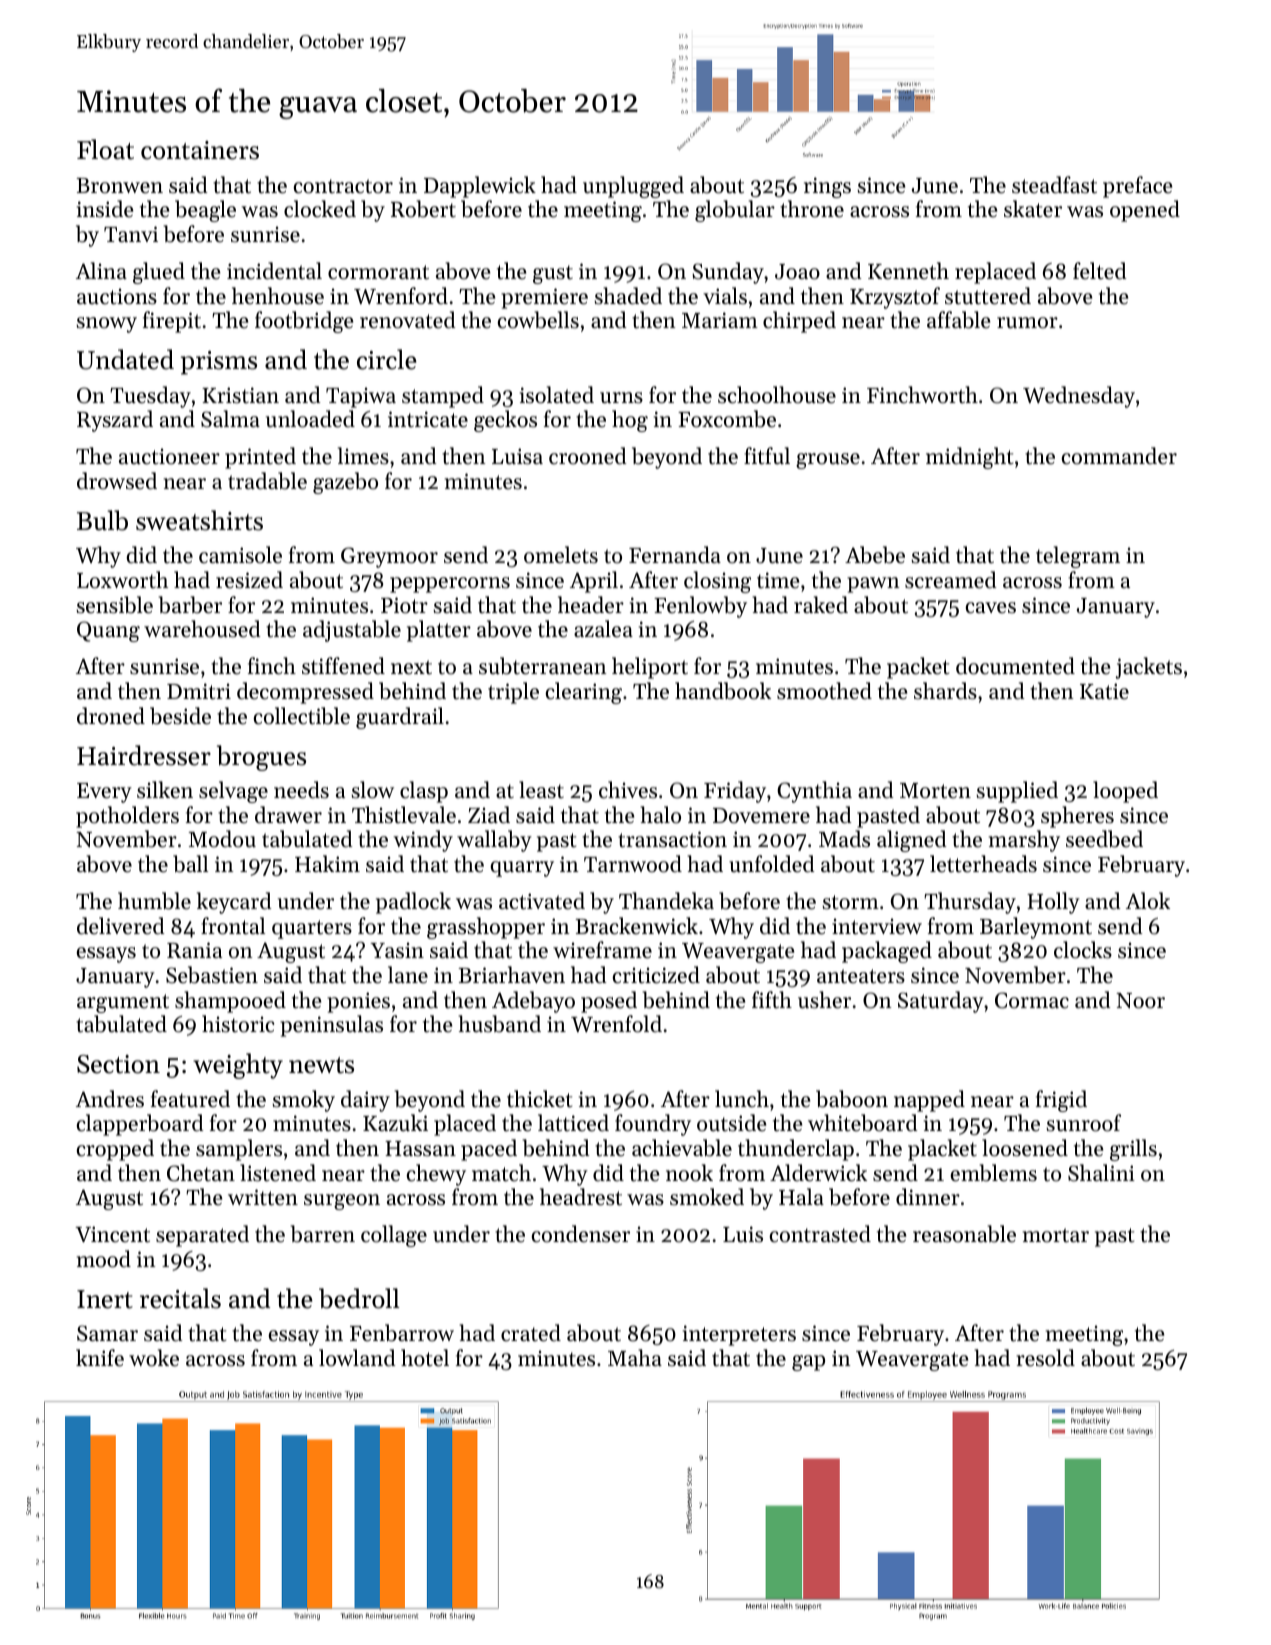  Describe the element at coordinates (200, 150) in the page. I see `containers` at that location.
